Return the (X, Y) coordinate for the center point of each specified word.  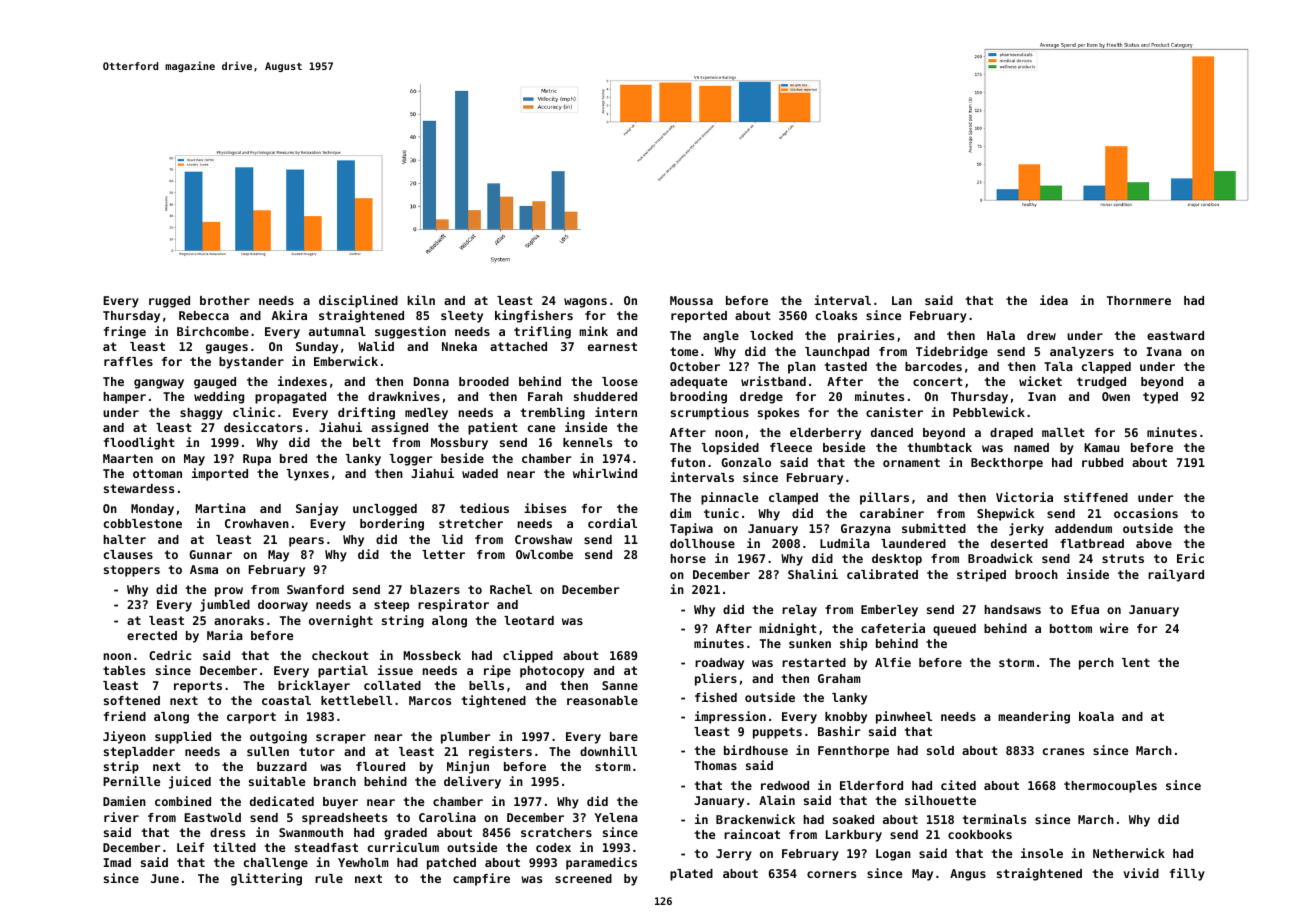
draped (1011, 434)
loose (620, 381)
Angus (968, 875)
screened (583, 878)
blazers (435, 589)
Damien (124, 801)
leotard (529, 620)
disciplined (358, 301)
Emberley (889, 611)
